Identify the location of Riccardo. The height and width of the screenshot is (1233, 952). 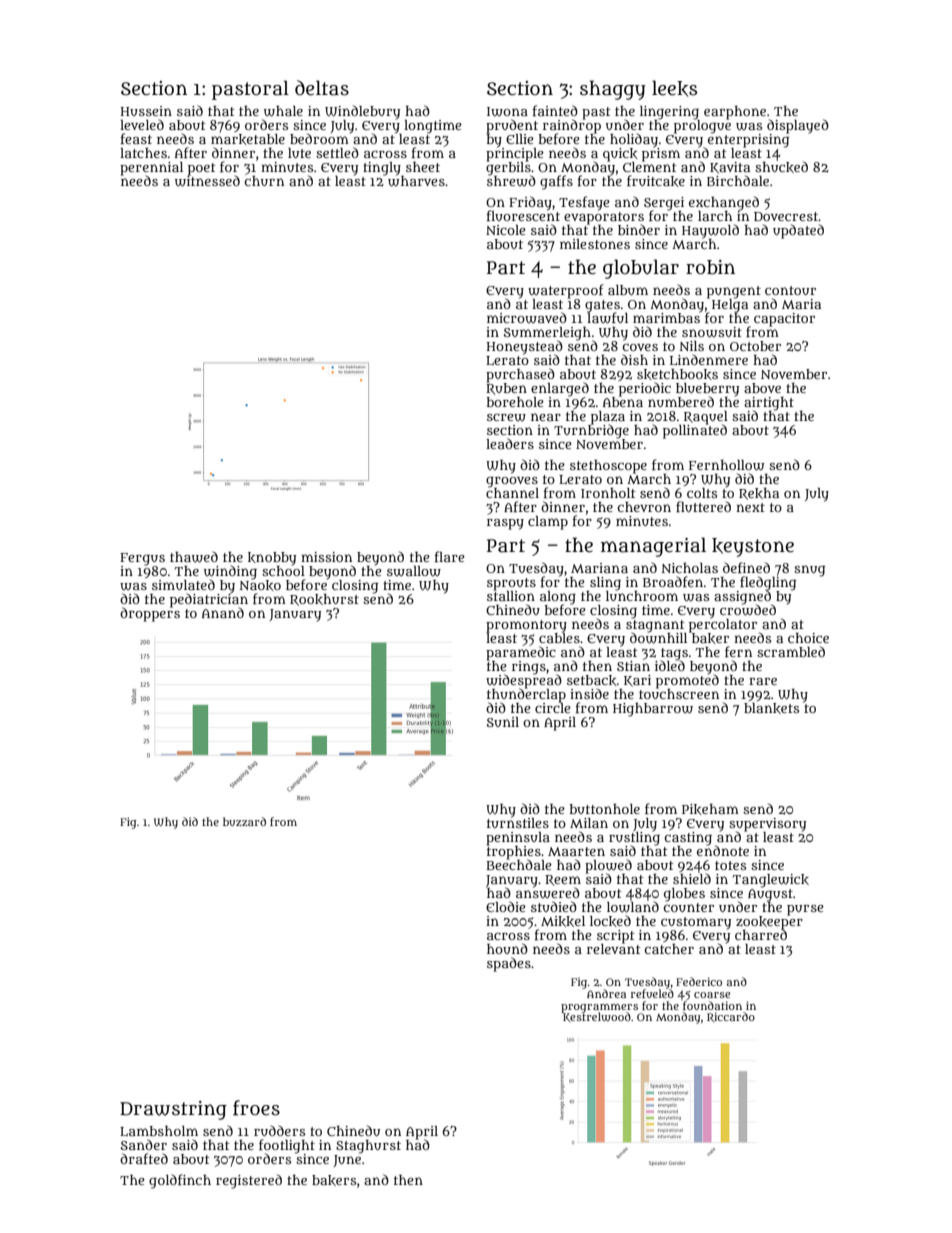
(731, 1017).
